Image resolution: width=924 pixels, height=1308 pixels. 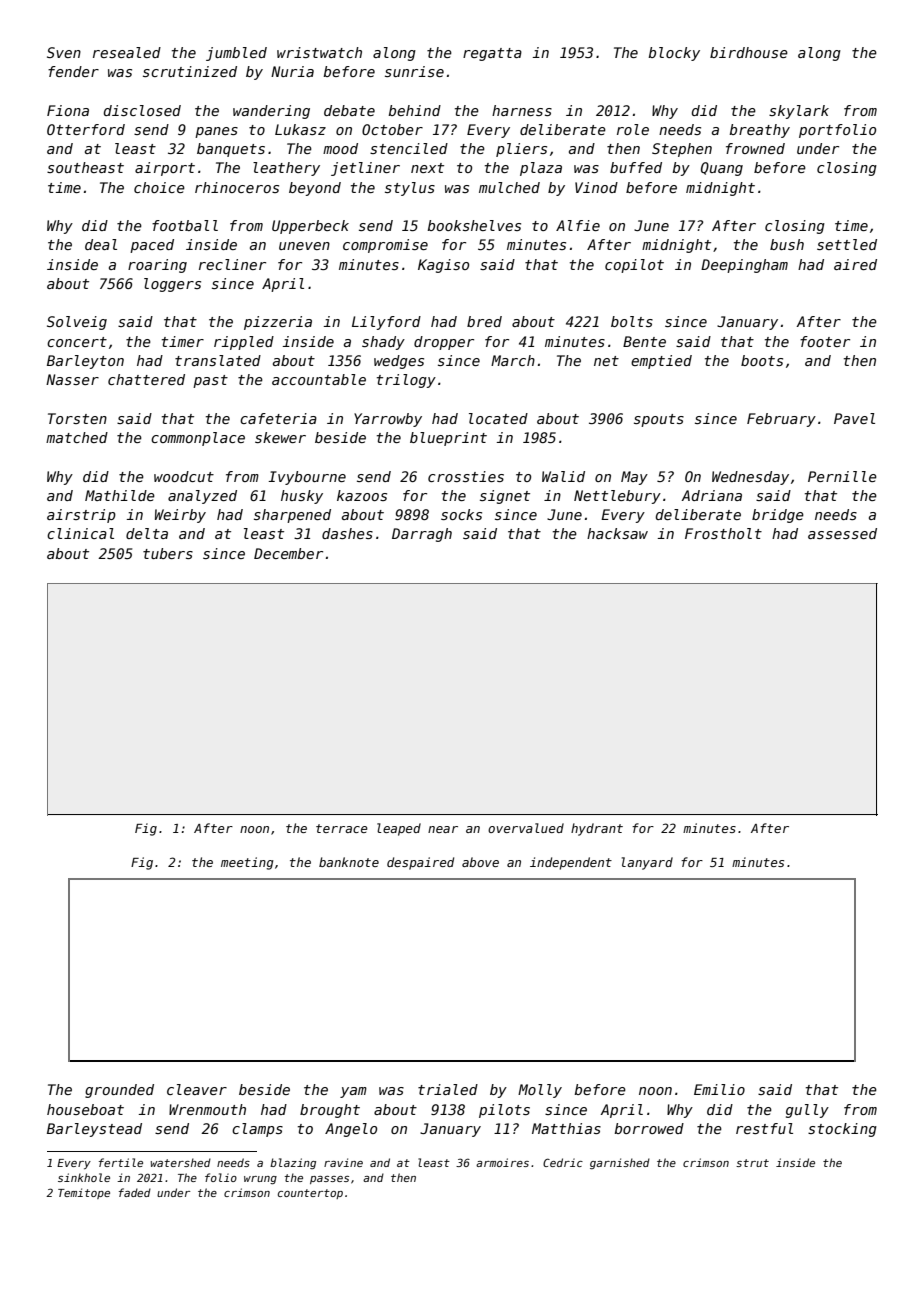 What do you see at coordinates (825, 341) in the page?
I see `footer` at bounding box center [825, 341].
